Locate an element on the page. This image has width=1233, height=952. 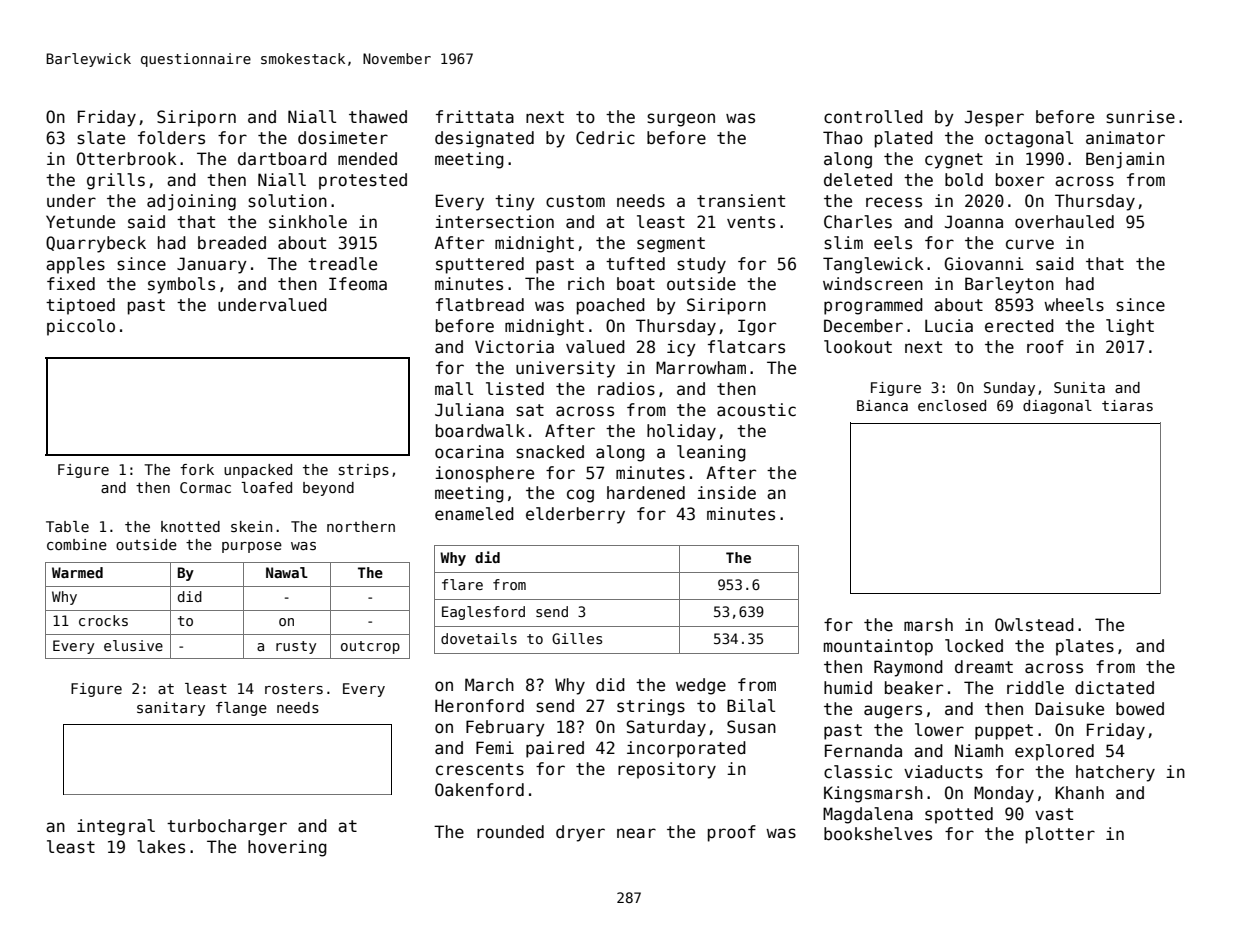
intersection is located at coordinates (494, 222).
